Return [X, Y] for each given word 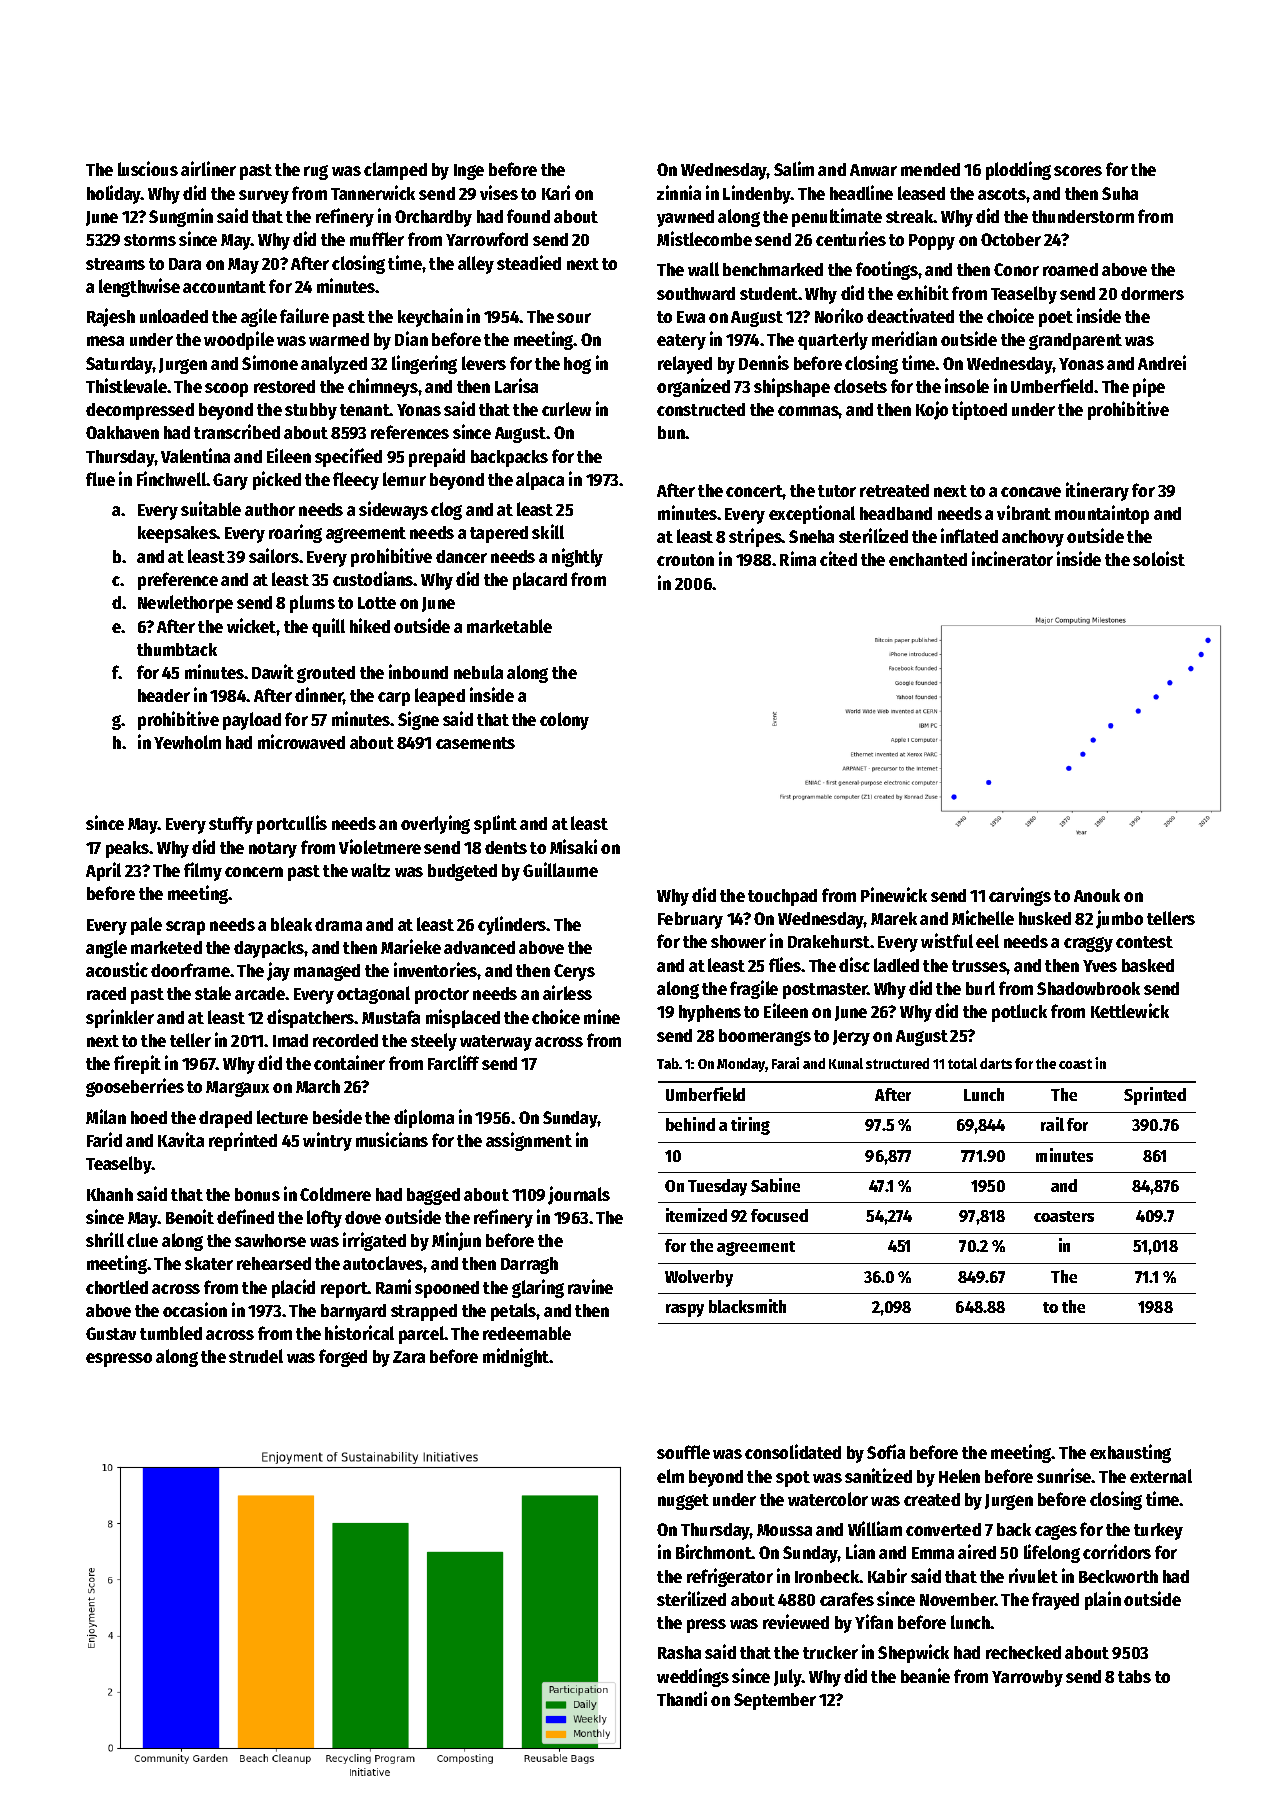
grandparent [1075, 341]
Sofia [886, 1451]
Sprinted [1155, 1096]
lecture [282, 1117]
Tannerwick [373, 192]
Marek [894, 918]
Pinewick [894, 894]
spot [793, 1479]
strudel [256, 1356]
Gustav [111, 1333]
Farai [785, 1063]
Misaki [573, 846]
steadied [529, 262]
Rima [798, 558]
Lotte [377, 603]
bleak [291, 924]
